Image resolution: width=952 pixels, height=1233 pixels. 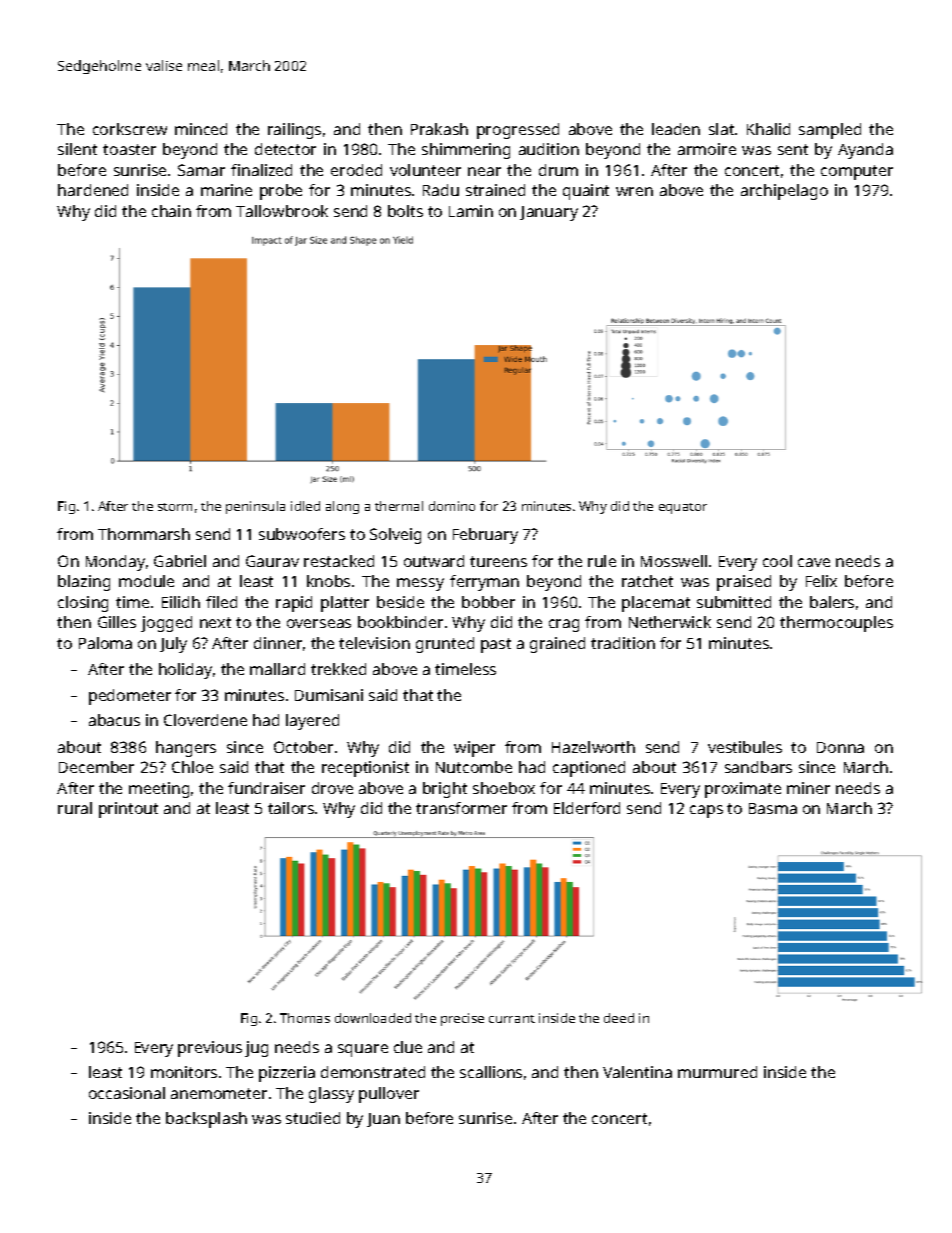 I want to click on progressed, so click(x=518, y=131).
